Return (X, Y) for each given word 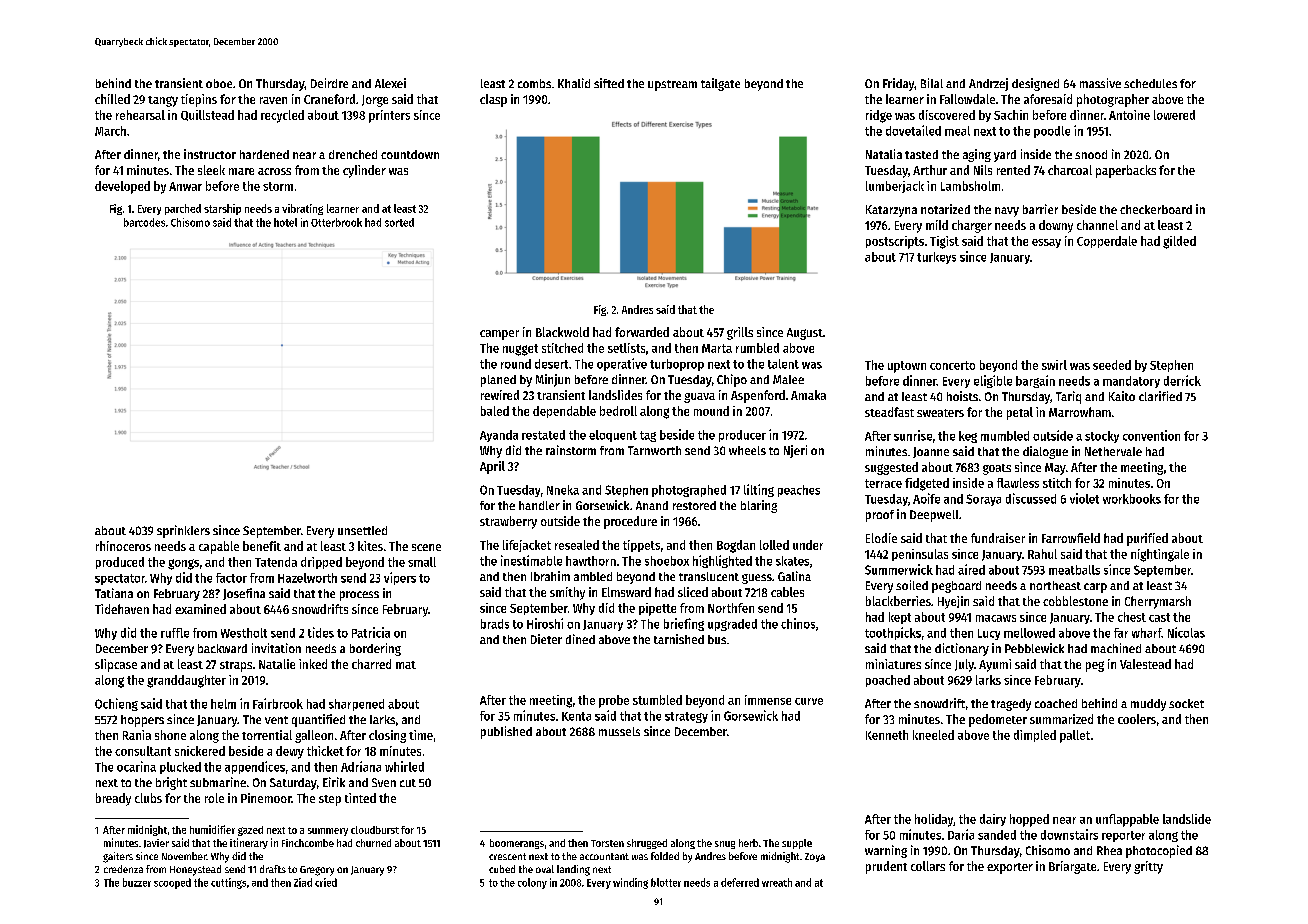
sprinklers (183, 531)
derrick (1182, 380)
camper (499, 335)
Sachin (1011, 115)
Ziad (303, 882)
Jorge (375, 101)
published (506, 732)
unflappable (1127, 820)
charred (371, 664)
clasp (493, 100)
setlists (626, 348)
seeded (1112, 365)
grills (740, 333)
